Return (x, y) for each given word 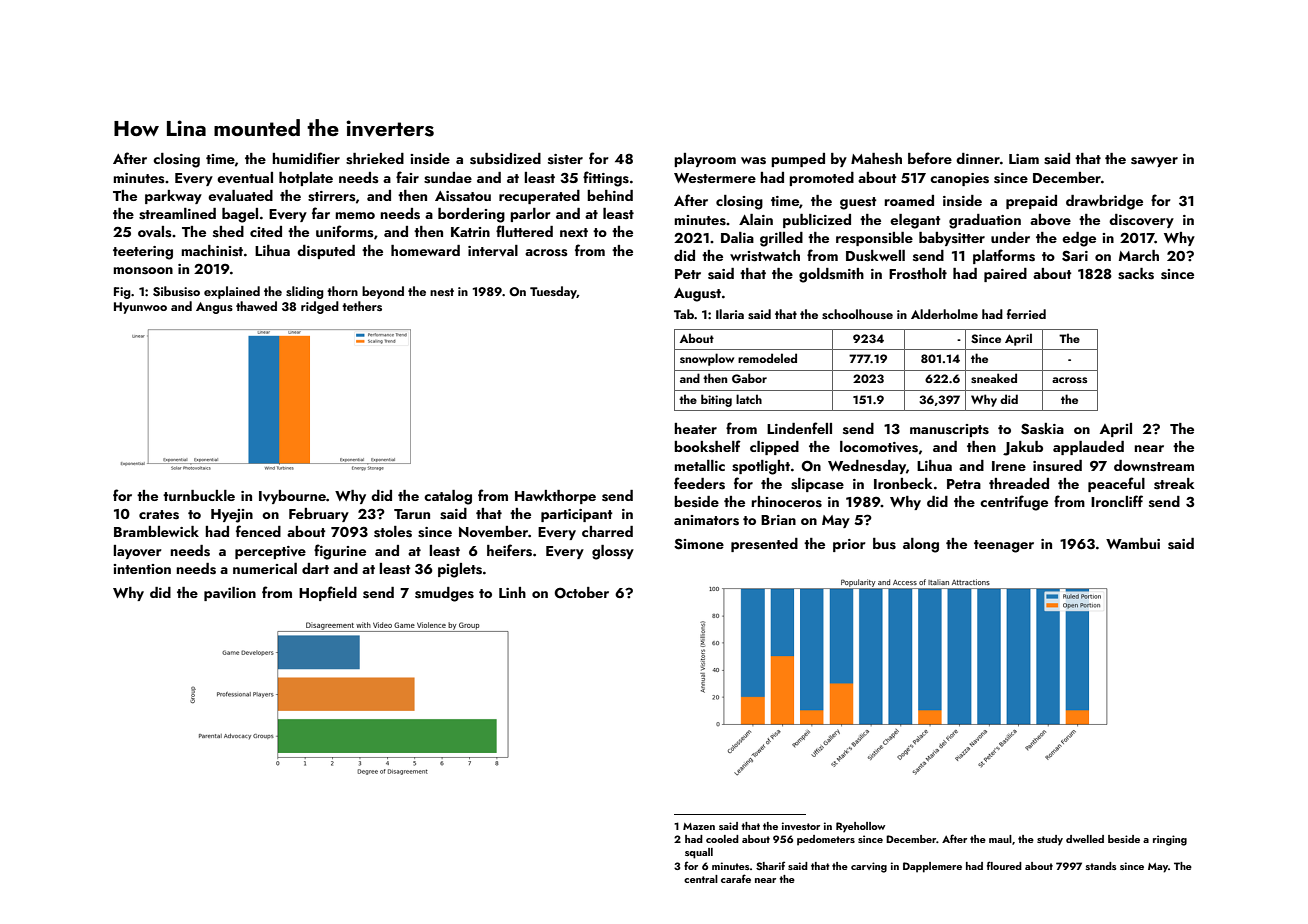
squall (699, 853)
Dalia (737, 237)
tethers (362, 306)
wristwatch (765, 256)
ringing (1170, 840)
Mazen (699, 826)
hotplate (306, 179)
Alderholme (944, 314)
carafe (736, 878)
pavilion (230, 594)
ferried (1026, 314)
